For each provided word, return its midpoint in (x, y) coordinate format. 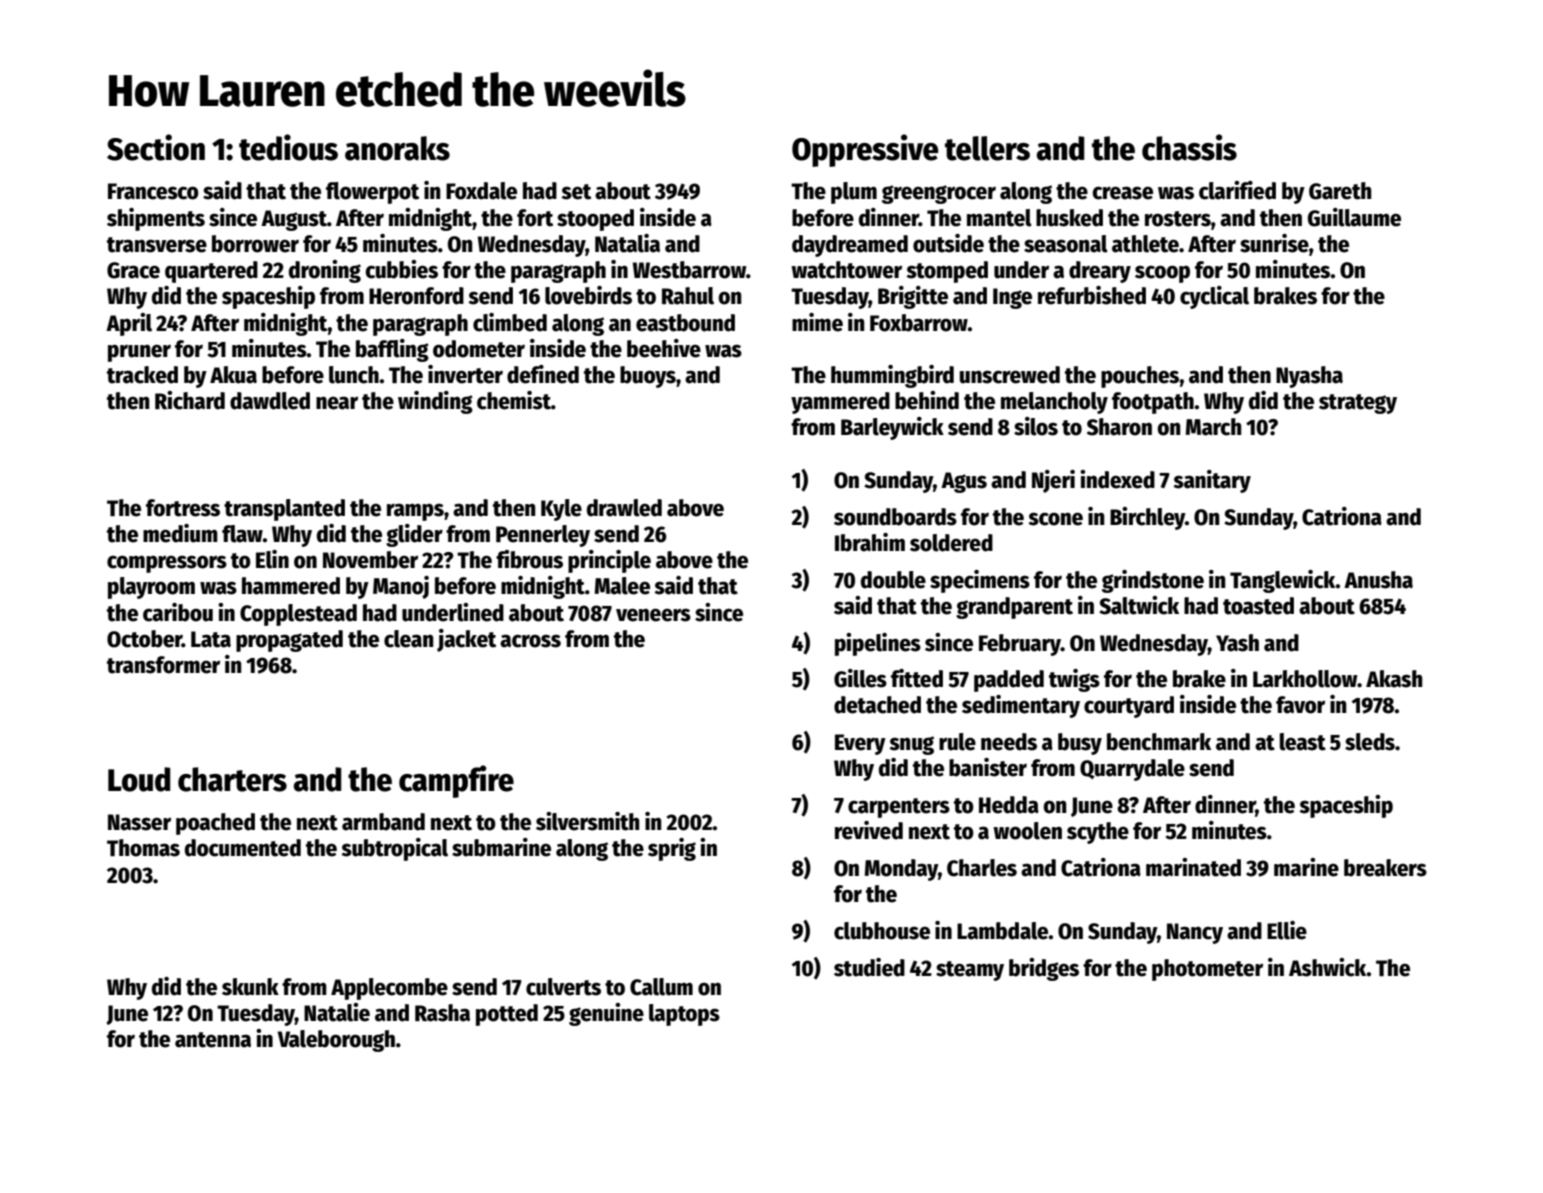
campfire (456, 781)
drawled (624, 508)
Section (156, 147)
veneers (653, 615)
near (337, 403)
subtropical (394, 849)
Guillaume (1354, 217)
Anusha (1378, 580)
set (576, 192)
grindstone (1153, 581)
